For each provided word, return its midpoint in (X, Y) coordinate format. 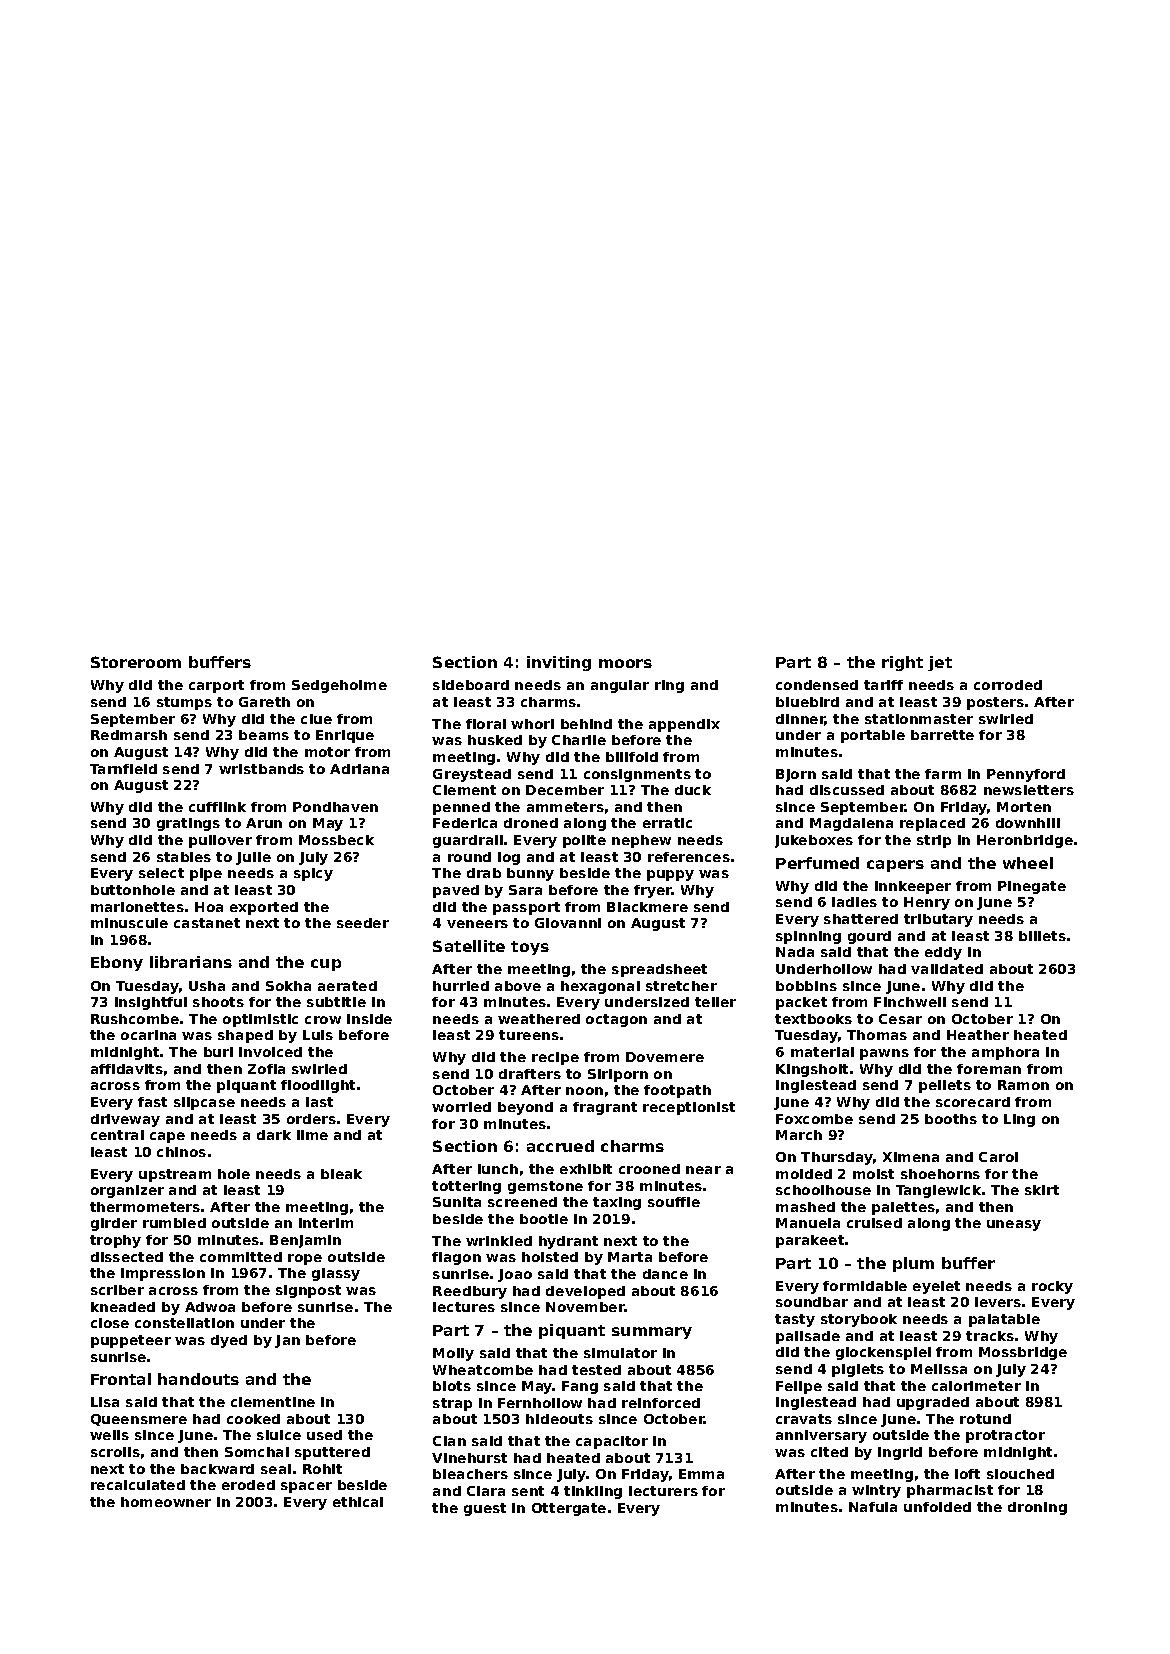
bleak (341, 1174)
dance (665, 1274)
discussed (847, 790)
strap (452, 1404)
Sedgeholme (339, 686)
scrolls (115, 1452)
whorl (532, 724)
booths (951, 1119)
